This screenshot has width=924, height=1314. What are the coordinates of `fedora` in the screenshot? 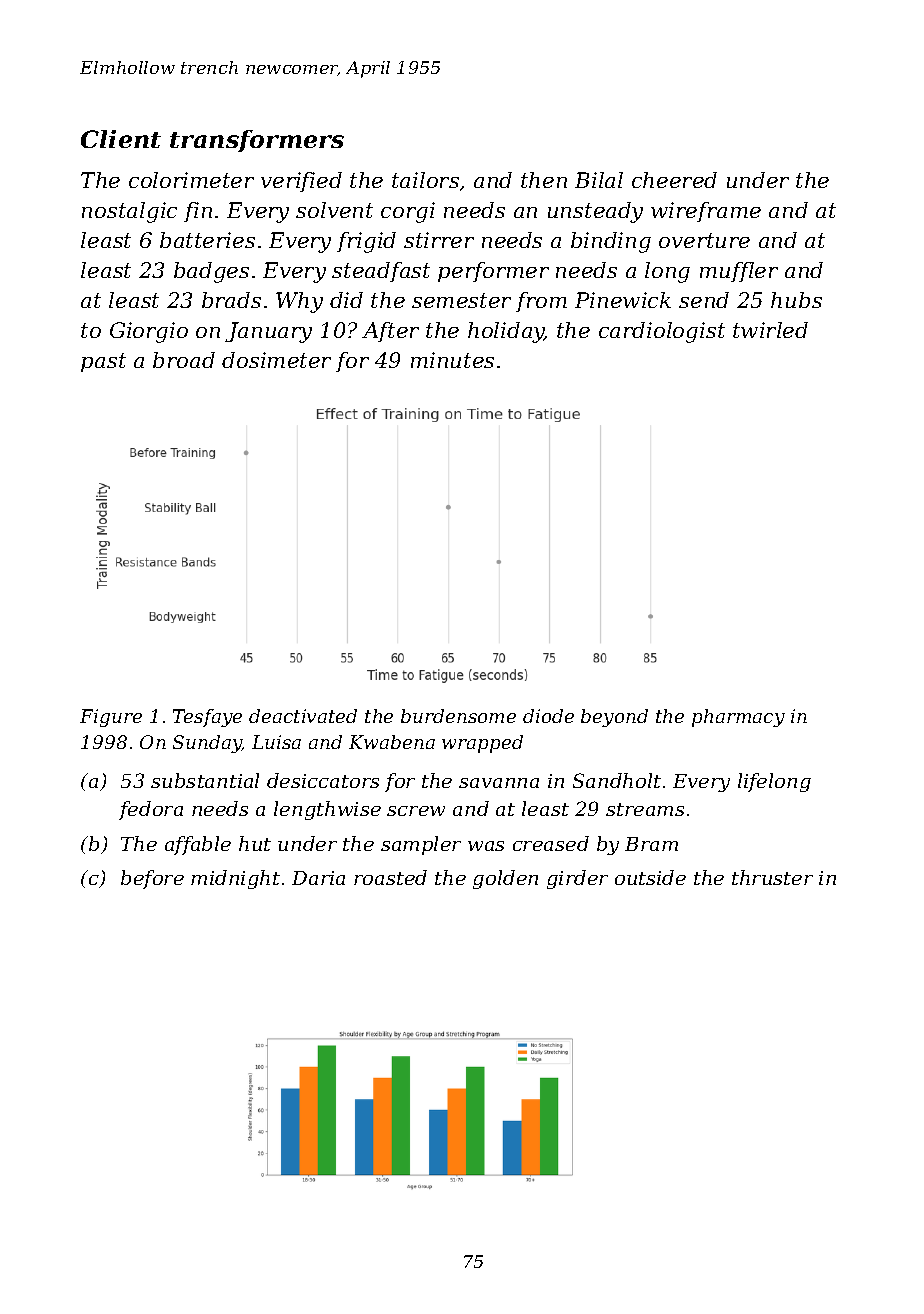 It's located at (151, 810).
